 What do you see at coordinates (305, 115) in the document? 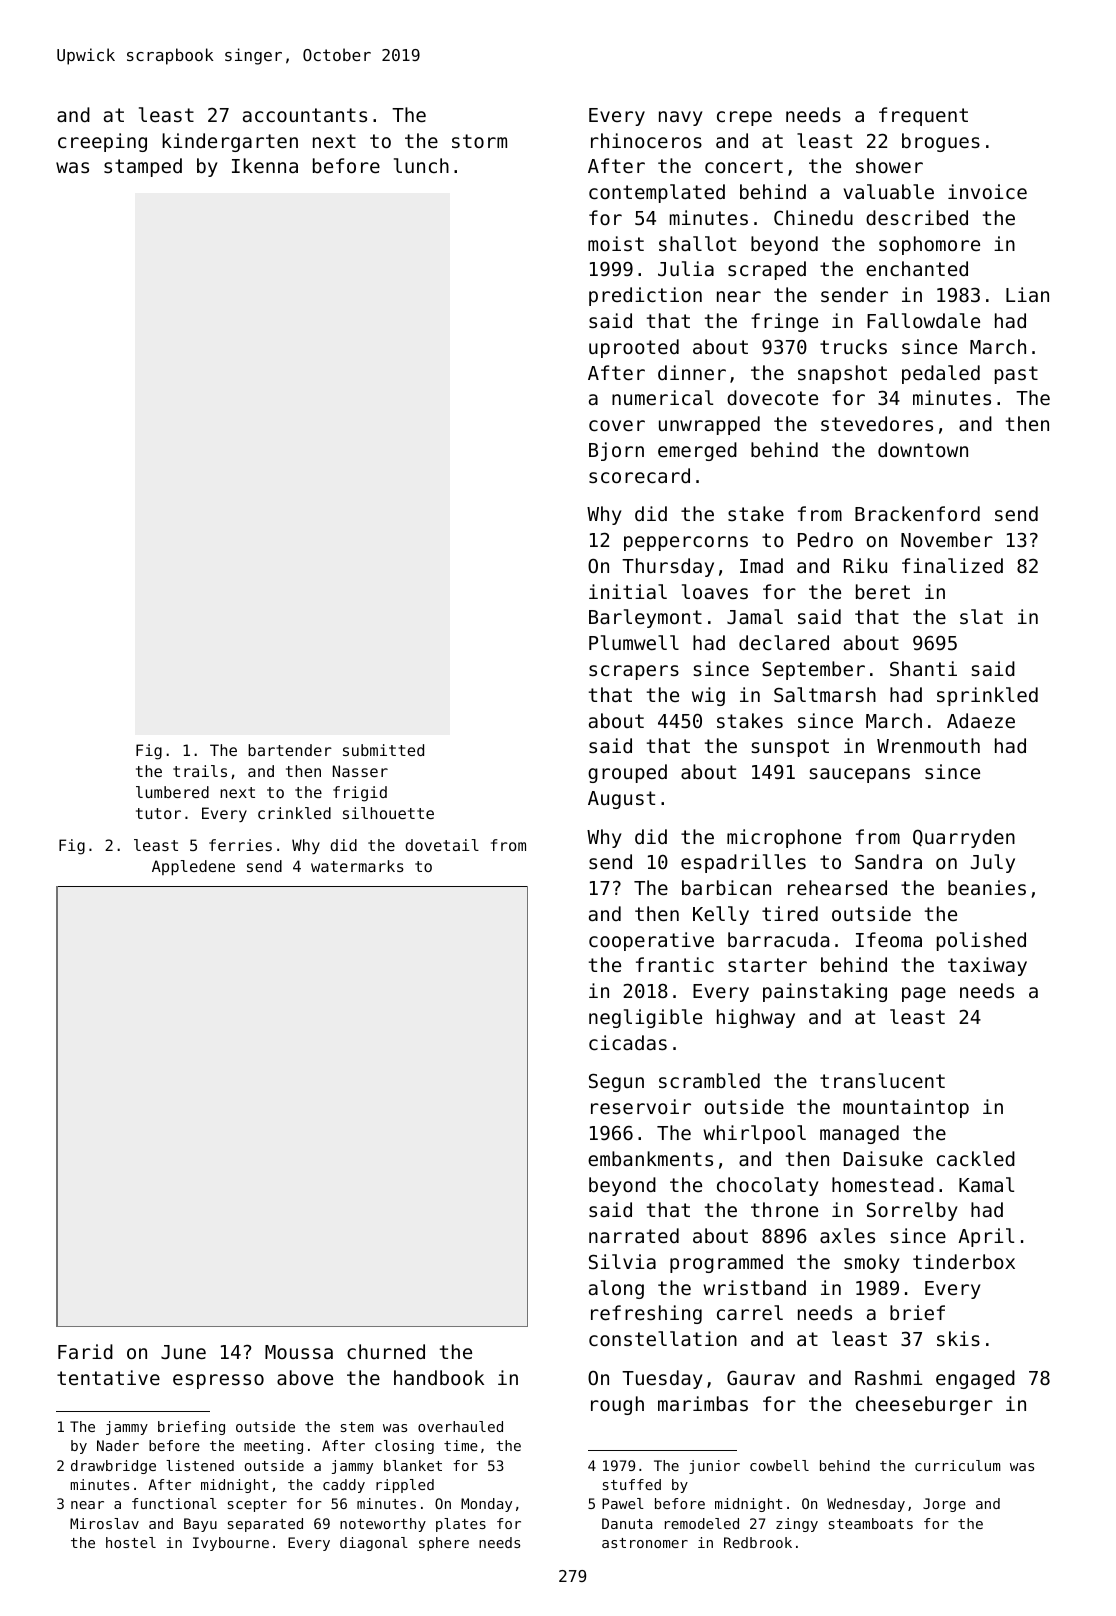
I see `accountants` at bounding box center [305, 115].
